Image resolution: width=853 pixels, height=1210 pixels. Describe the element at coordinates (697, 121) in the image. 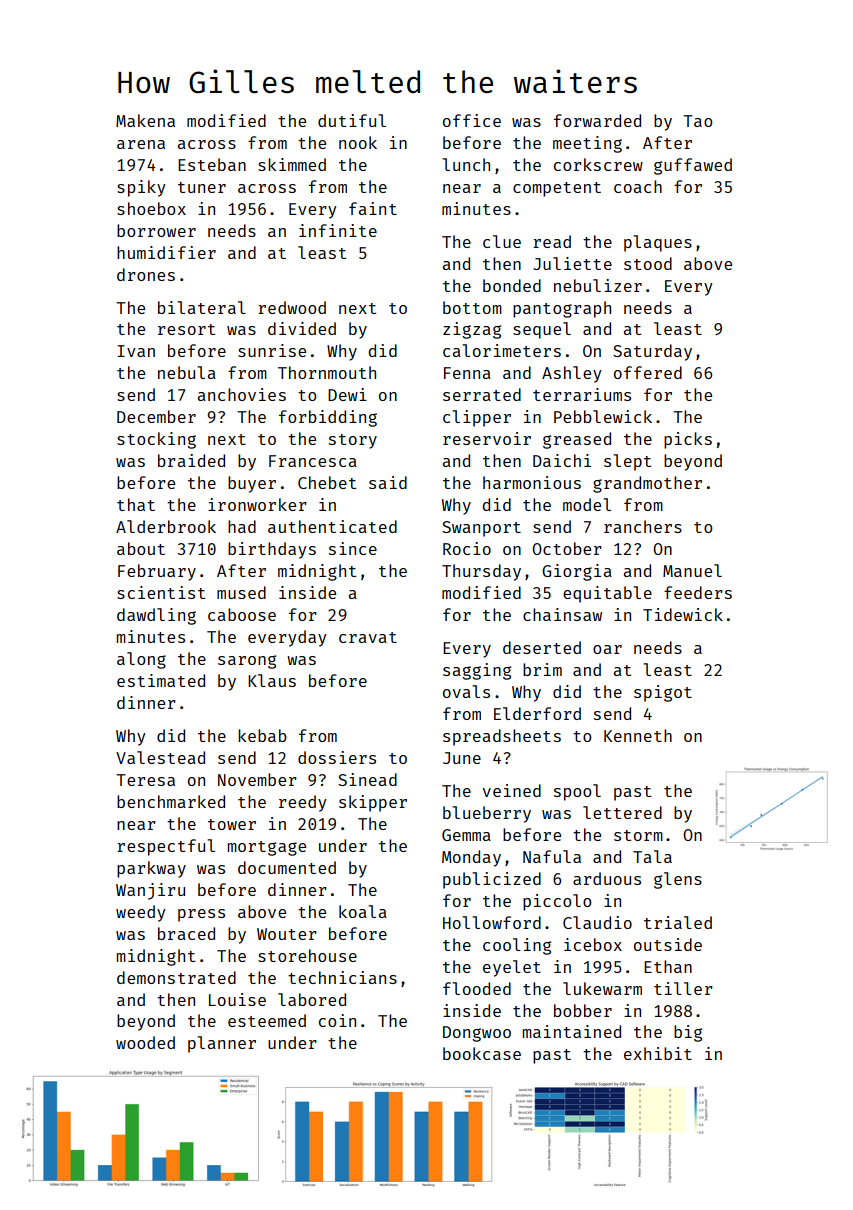

I see `Tao` at that location.
